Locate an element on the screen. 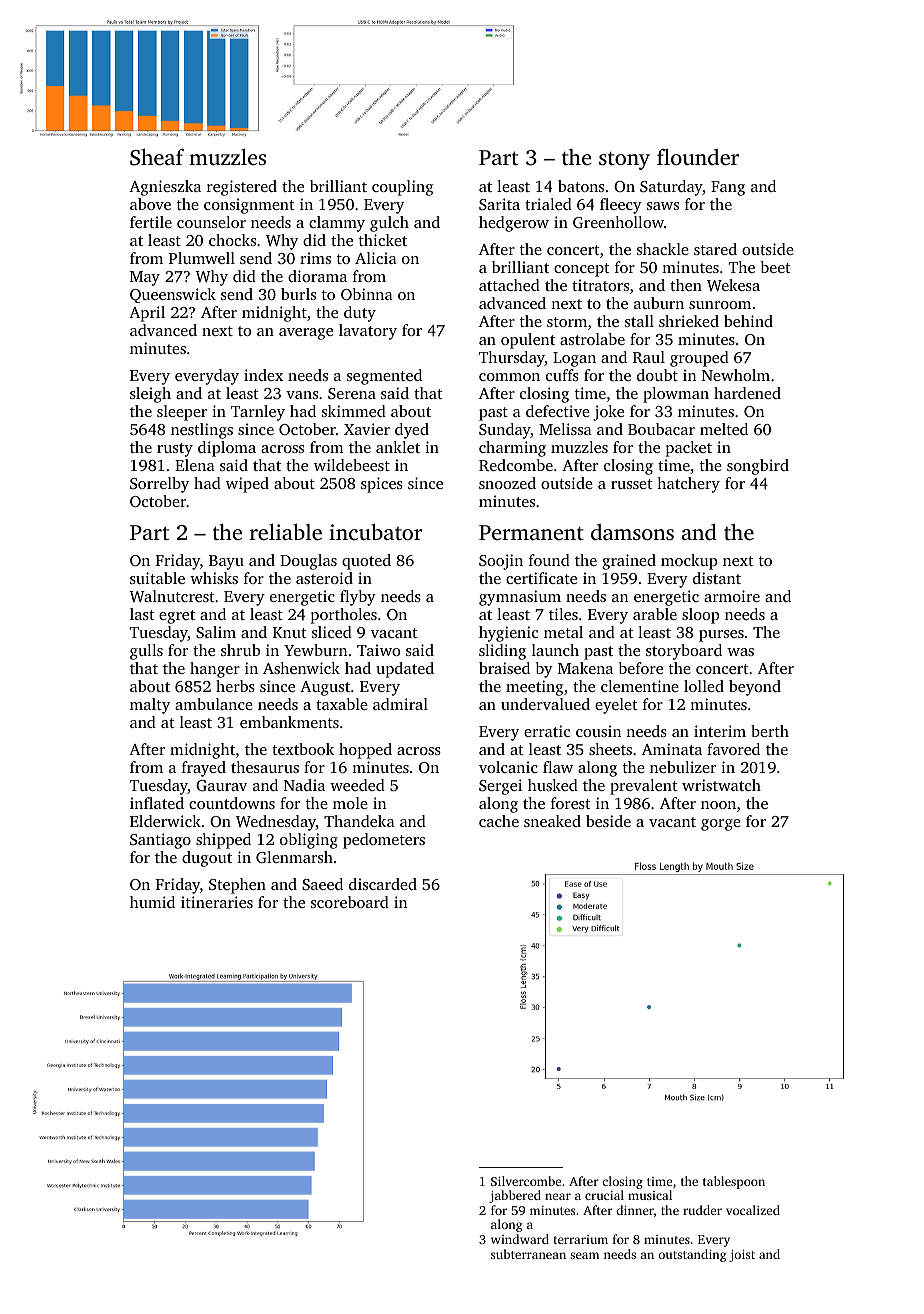 Image resolution: width=924 pixels, height=1314 pixels. common is located at coordinates (509, 377).
